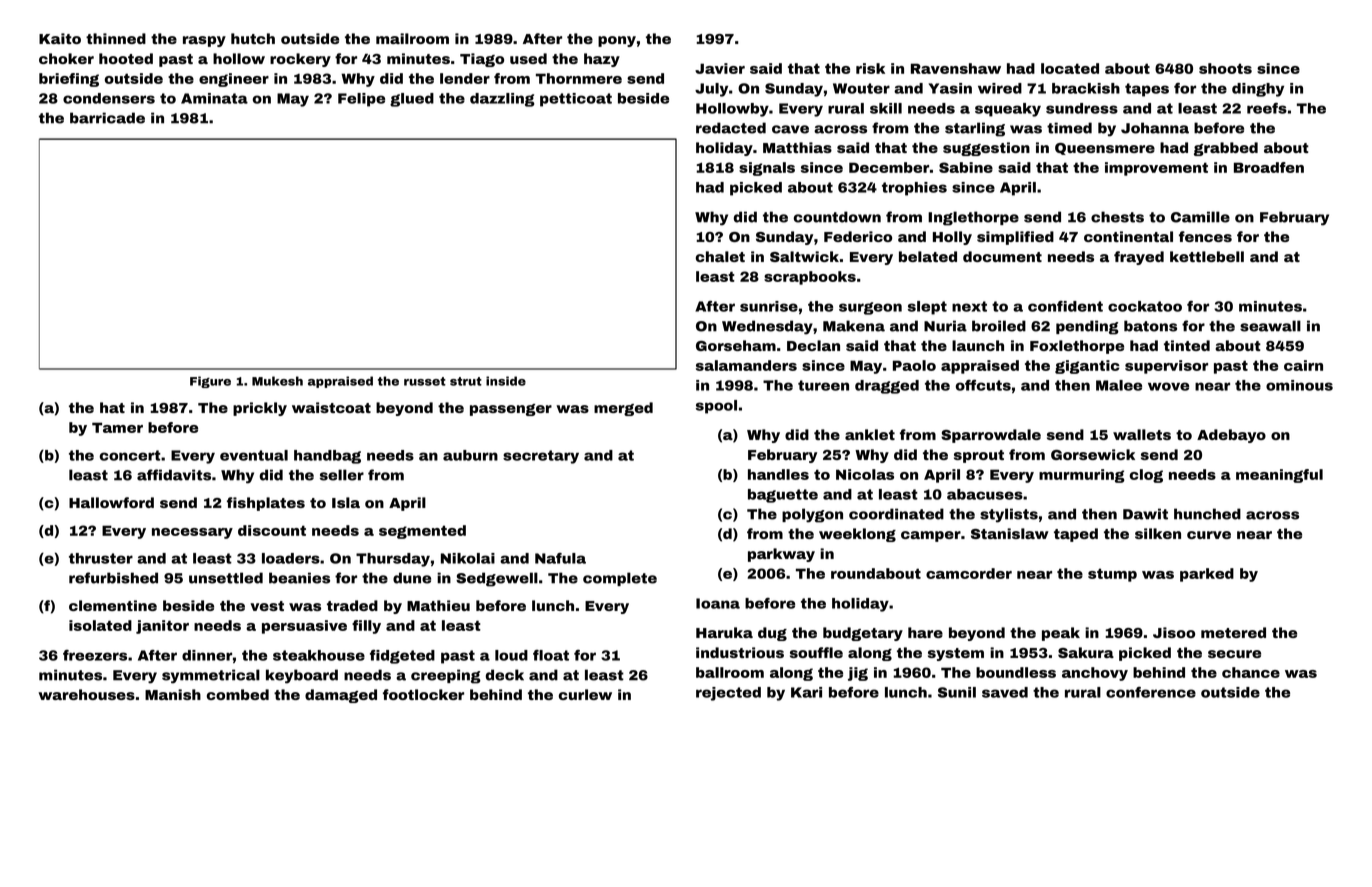 This screenshot has width=1372, height=887. I want to click on curve, so click(1209, 535).
